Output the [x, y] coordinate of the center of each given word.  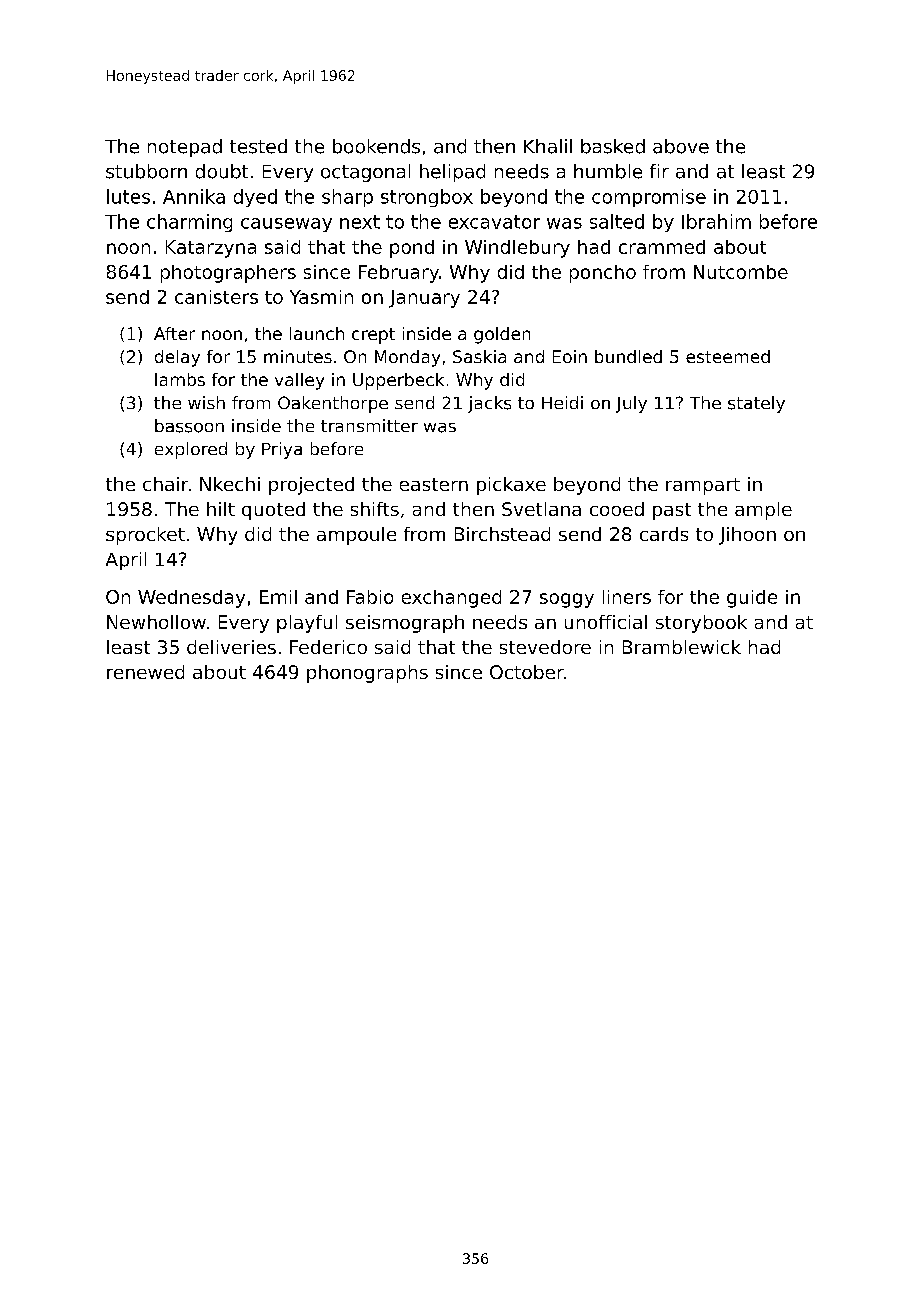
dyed [255, 198]
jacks [489, 404]
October [527, 672]
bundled [628, 356]
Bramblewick [682, 647]
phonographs [367, 674]
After [174, 333]
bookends [376, 146]
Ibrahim [716, 221]
